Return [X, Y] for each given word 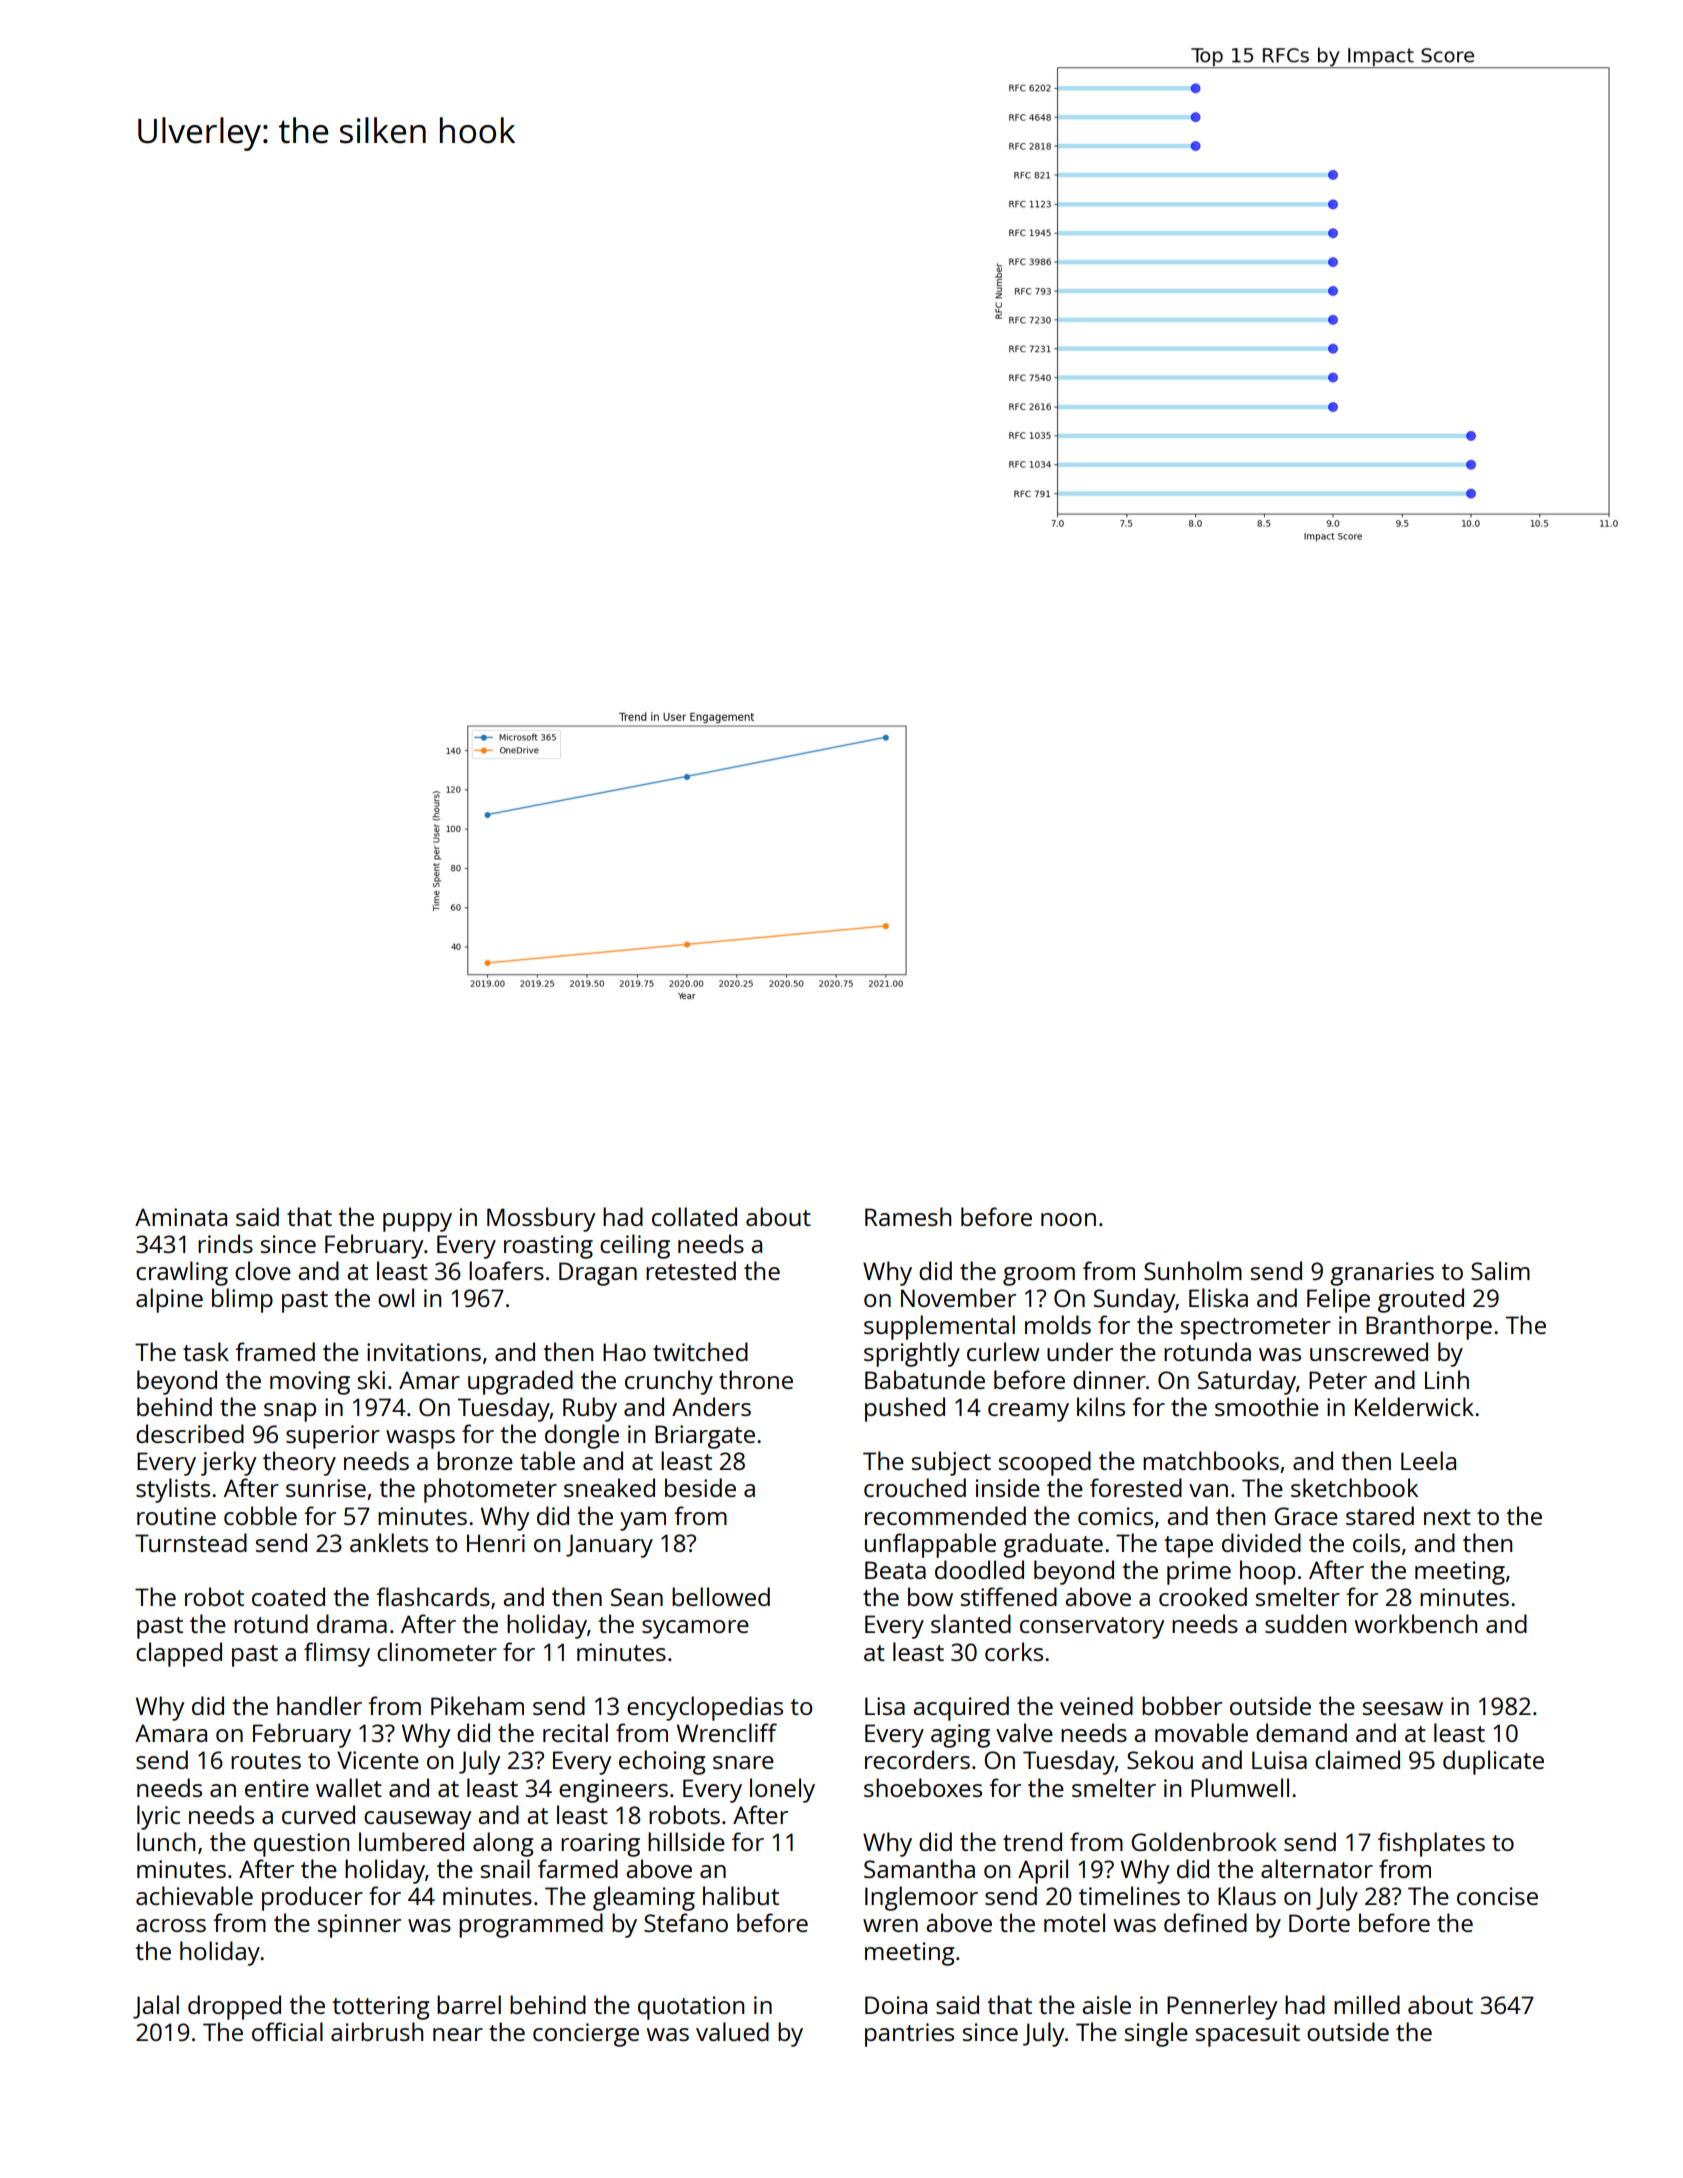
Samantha [919, 1868]
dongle [582, 1436]
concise [1497, 1896]
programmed [531, 1925]
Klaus [1247, 1895]
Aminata [181, 1217]
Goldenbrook [1204, 1841]
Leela [1428, 1460]
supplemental [939, 1327]
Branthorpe [1429, 1327]
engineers [613, 1791]
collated [694, 1216]
